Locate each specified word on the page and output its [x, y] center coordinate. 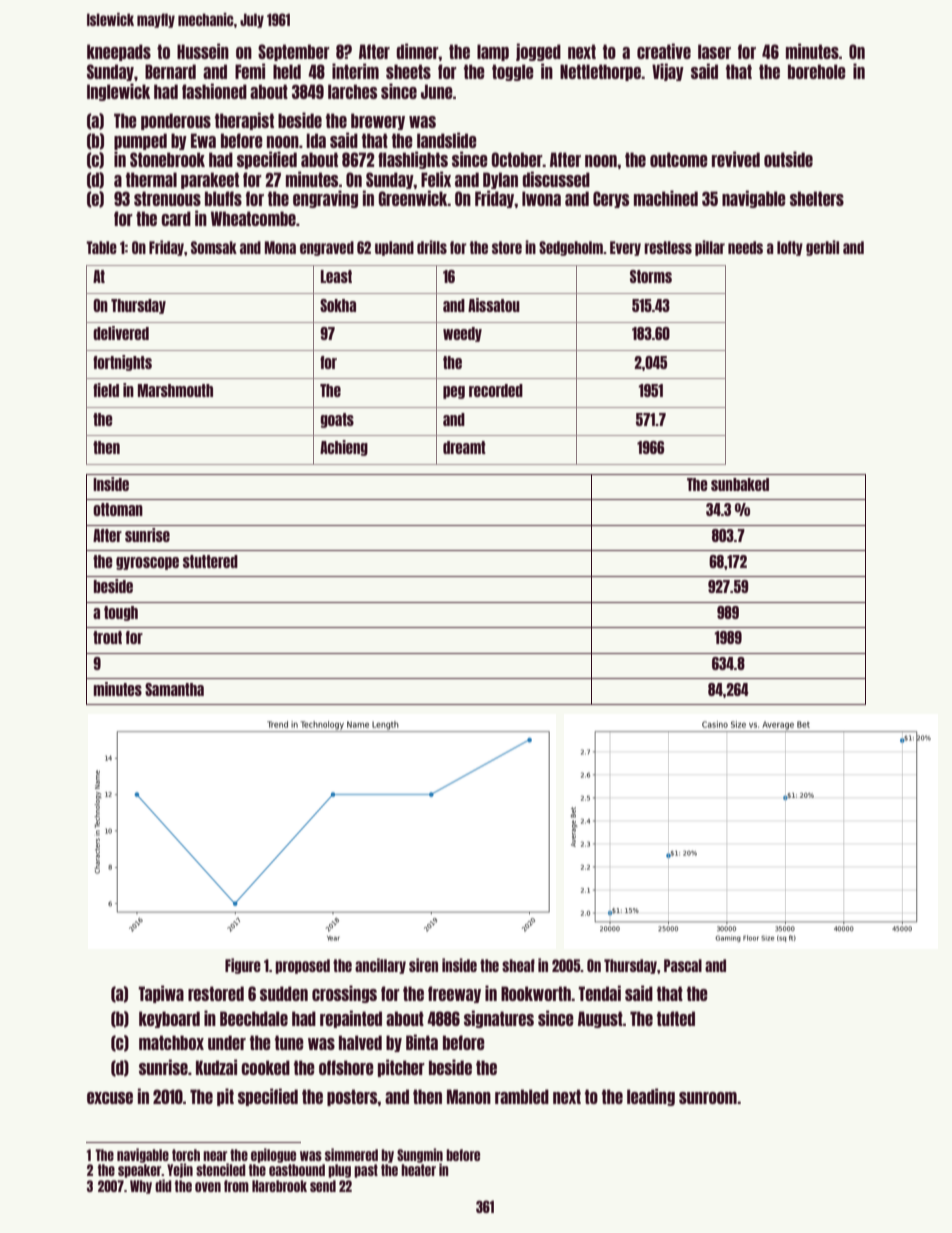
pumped [140, 141]
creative [664, 51]
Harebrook [279, 1186]
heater [418, 1170]
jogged [538, 52]
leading [651, 1097]
